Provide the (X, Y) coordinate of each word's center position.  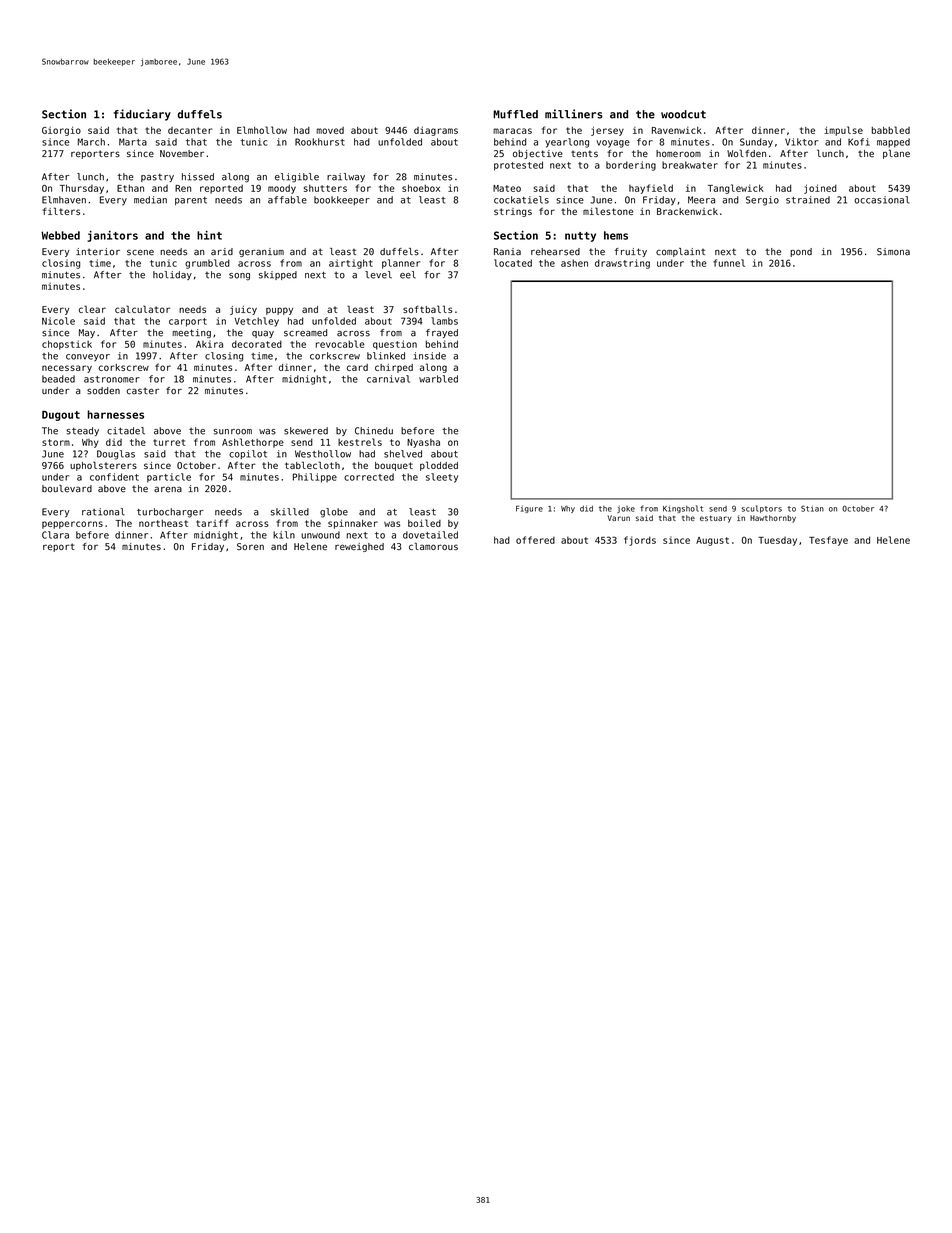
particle (169, 478)
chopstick (67, 345)
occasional (881, 200)
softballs (427, 309)
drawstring (622, 264)
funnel (729, 263)
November (182, 153)
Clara (55, 535)
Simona (893, 252)
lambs (444, 321)
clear (92, 309)
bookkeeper (342, 200)
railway (346, 177)
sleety (442, 478)
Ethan (130, 188)
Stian (812, 508)
